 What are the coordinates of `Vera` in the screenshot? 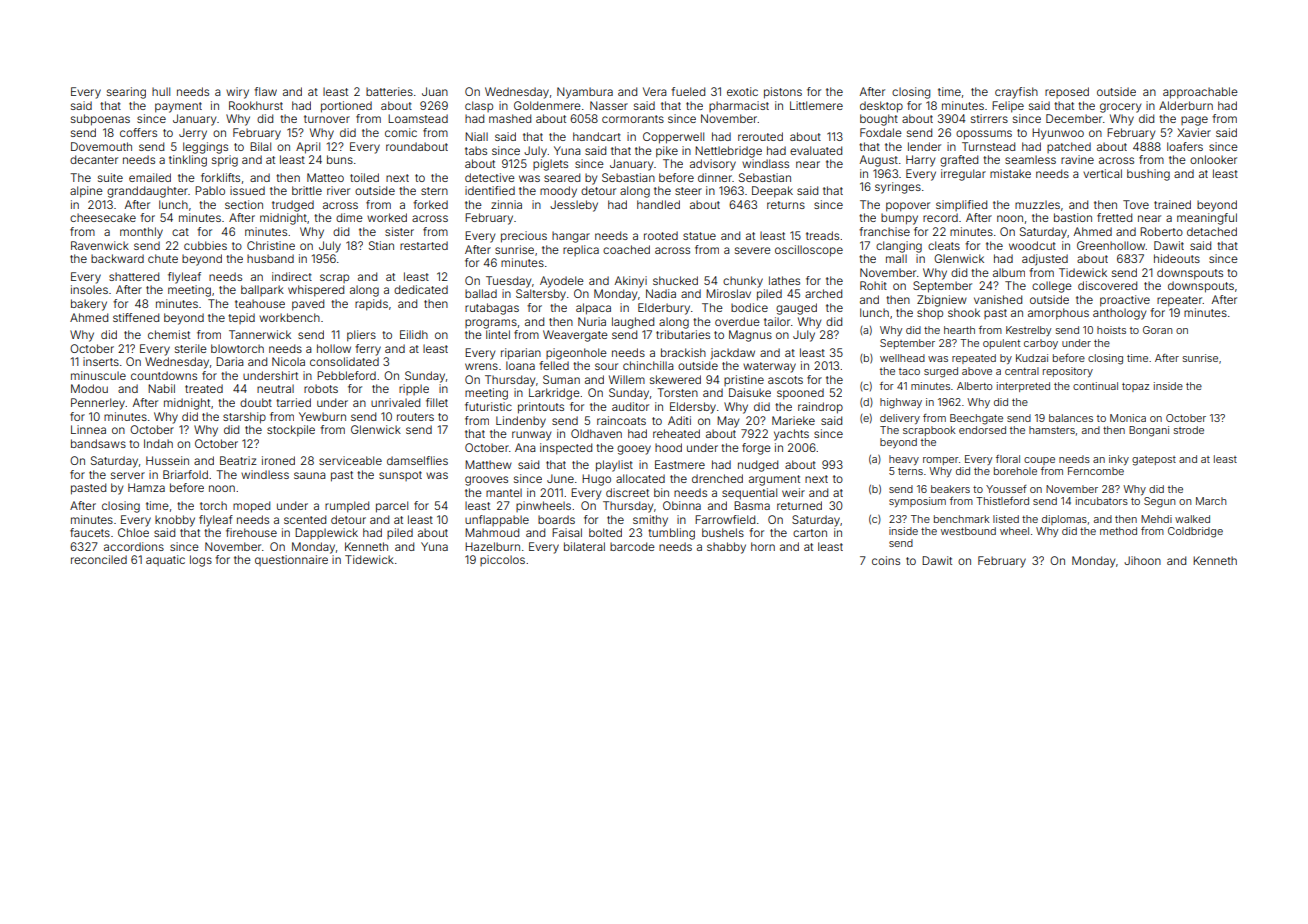 It's located at (655, 91).
